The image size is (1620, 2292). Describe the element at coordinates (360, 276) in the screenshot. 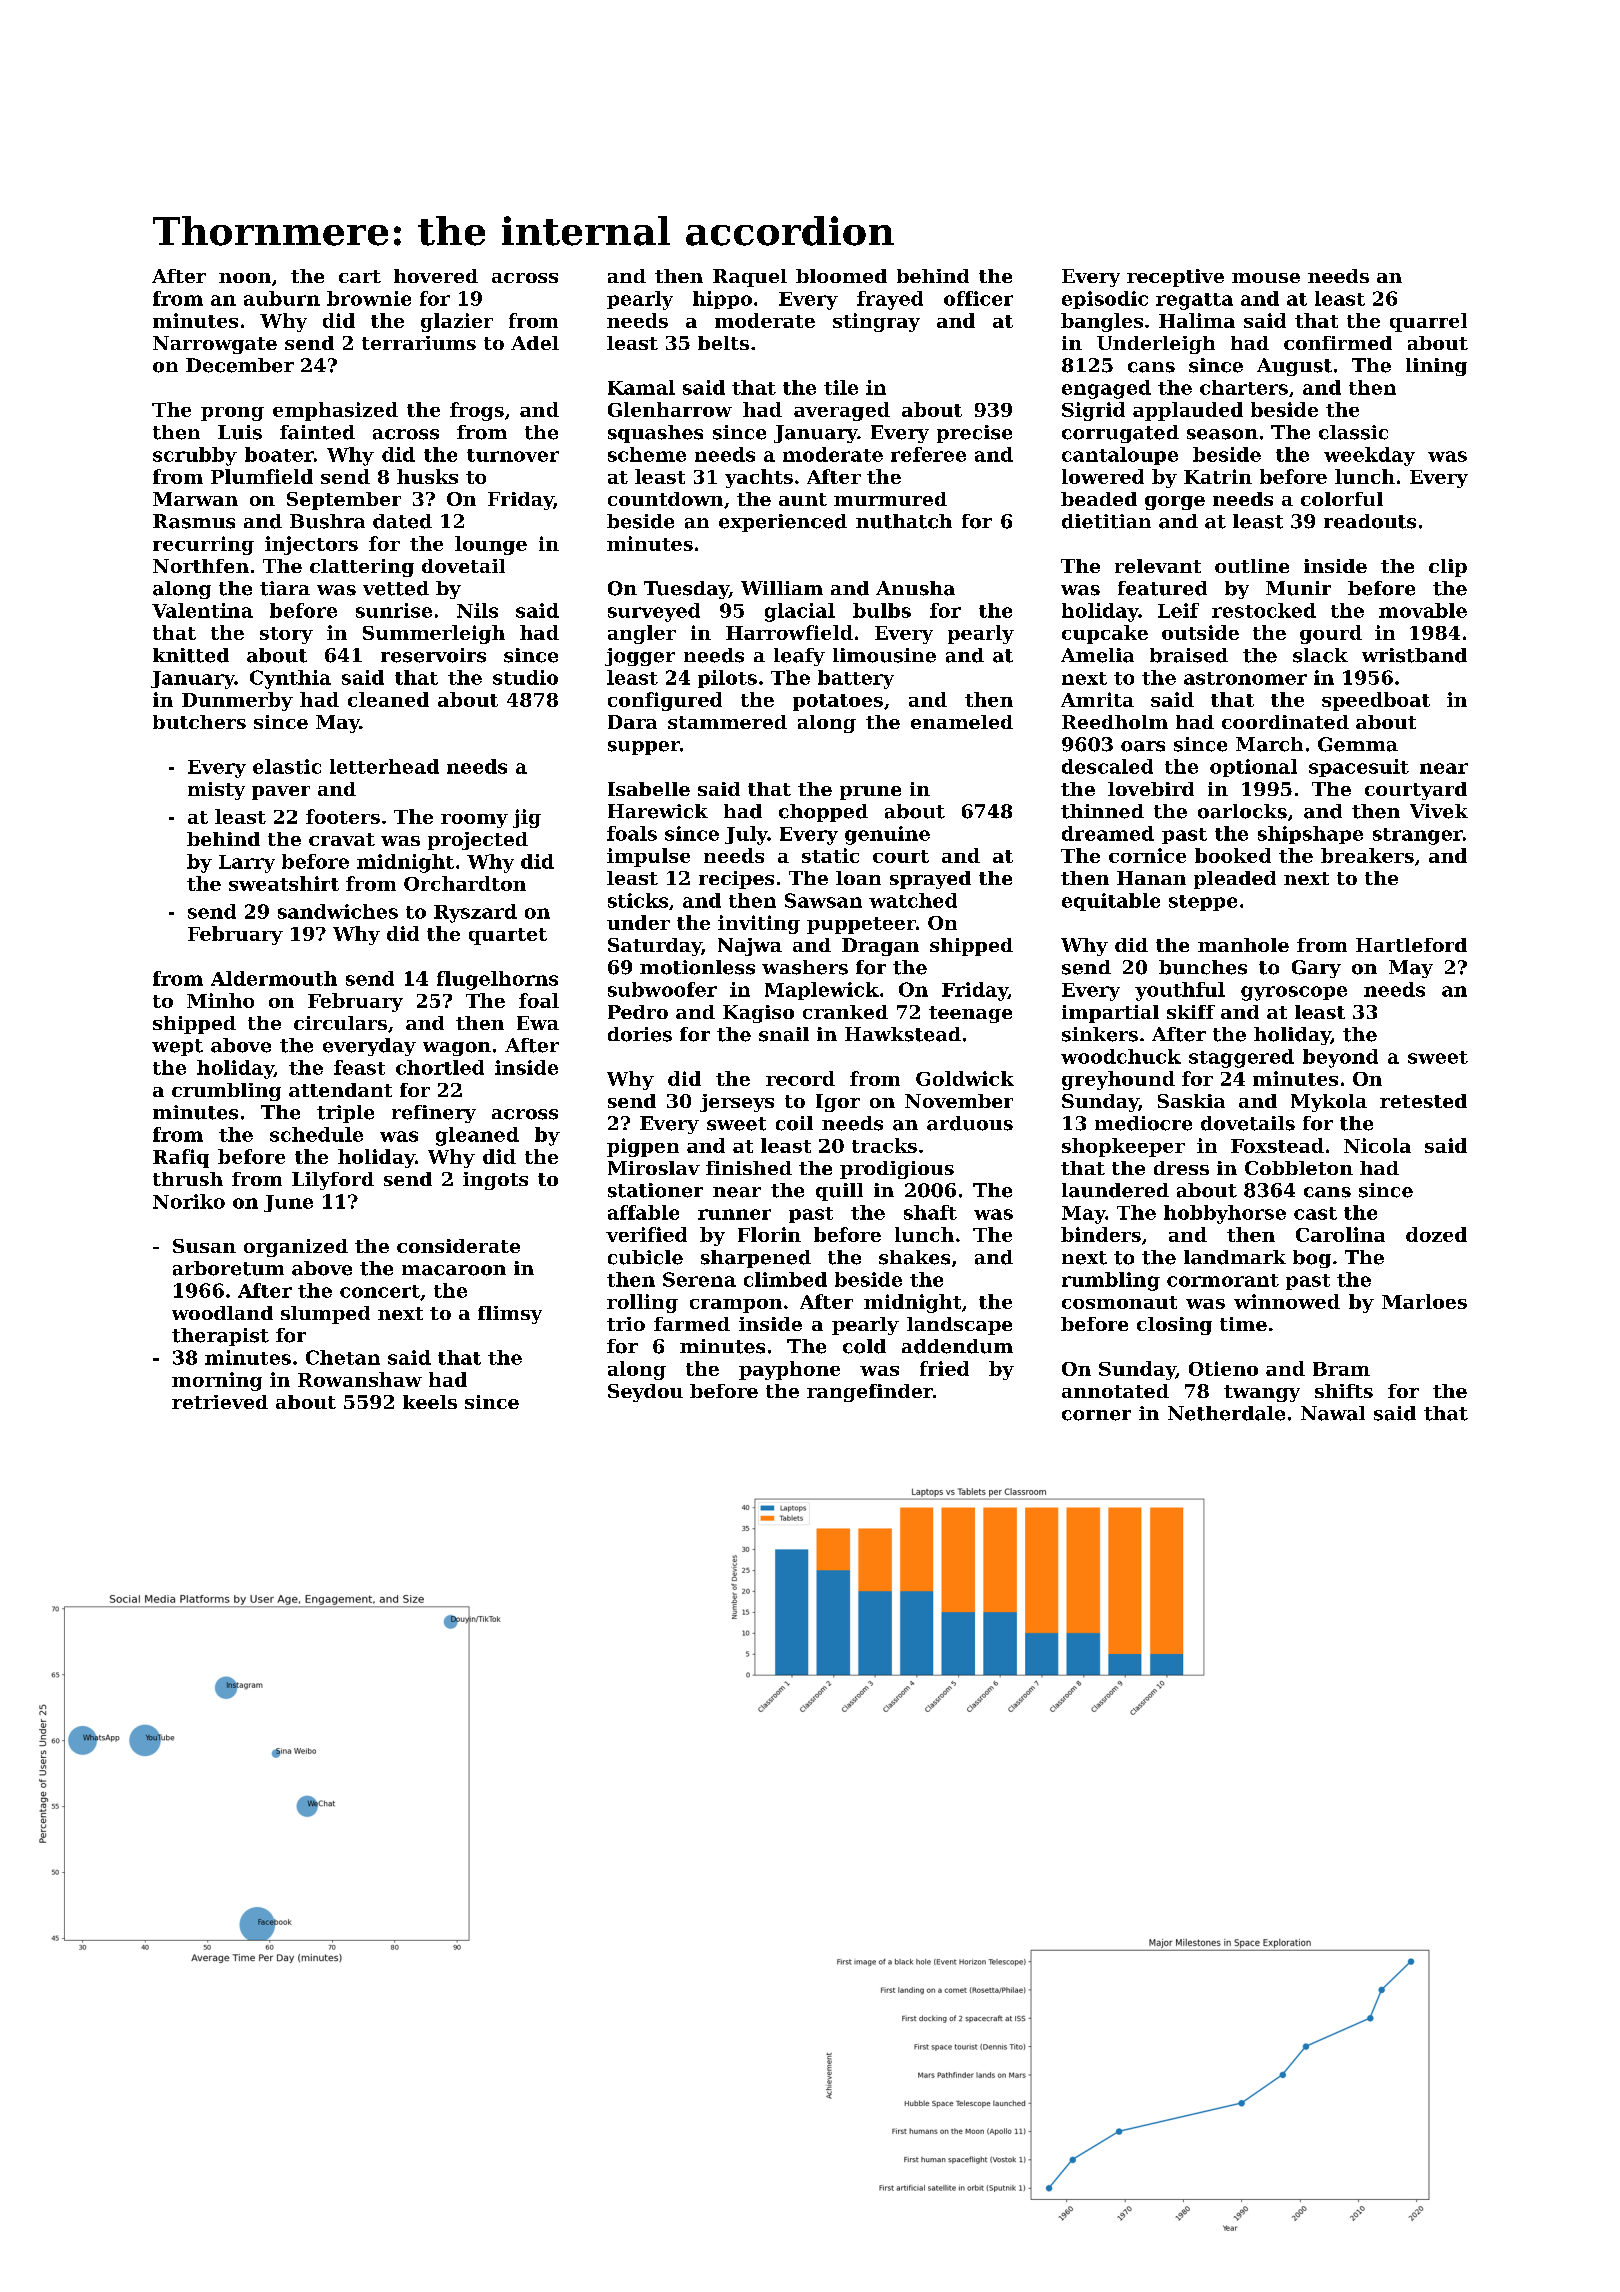

I see `cart` at that location.
